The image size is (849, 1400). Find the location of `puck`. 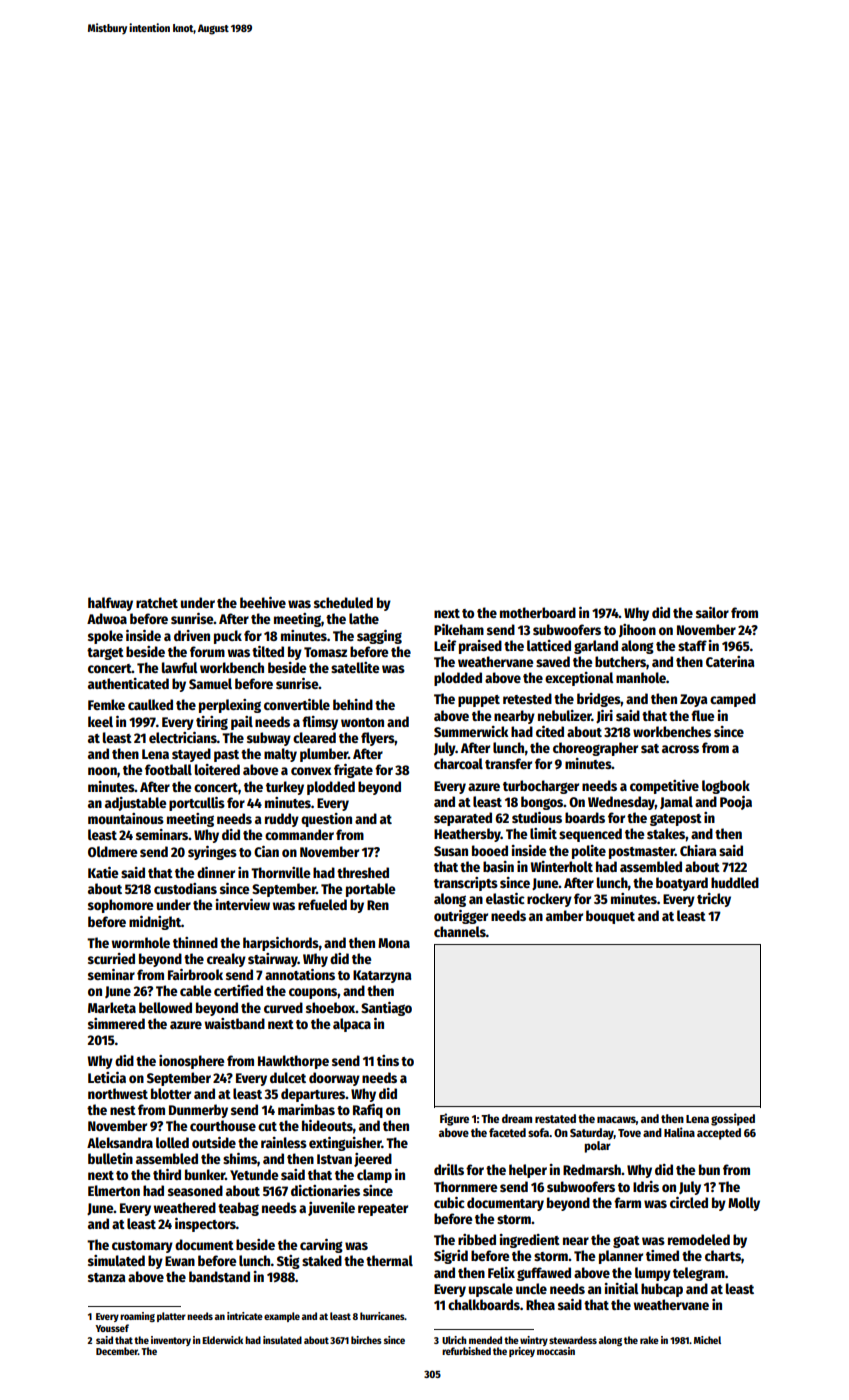

puck is located at coordinates (228, 637).
